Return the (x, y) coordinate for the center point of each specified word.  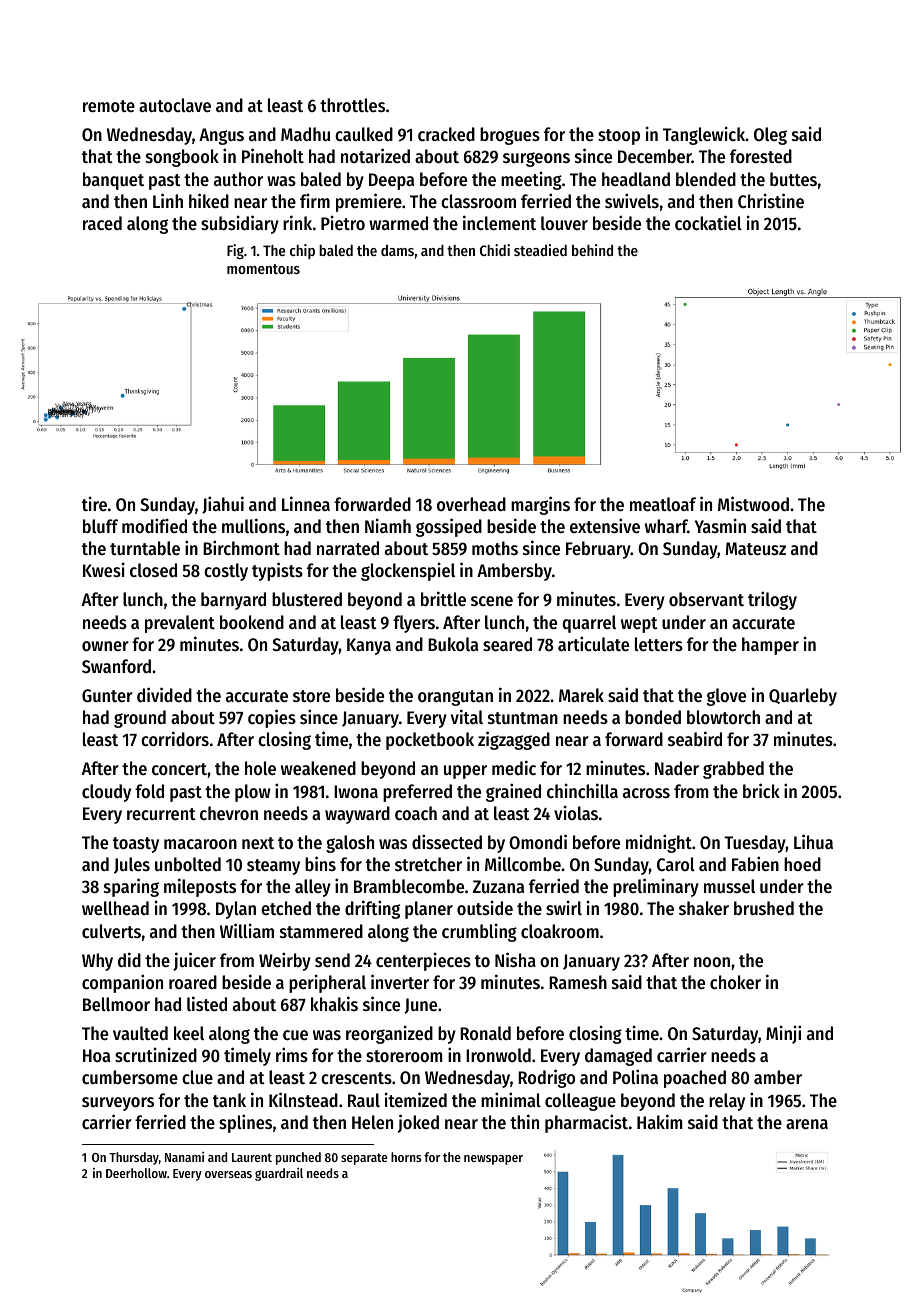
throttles (352, 105)
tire (94, 503)
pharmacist (586, 1123)
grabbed (733, 770)
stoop (619, 137)
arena (807, 1124)
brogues (510, 136)
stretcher (428, 864)
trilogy (772, 600)
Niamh (388, 525)
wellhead (115, 908)
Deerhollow (136, 1173)
